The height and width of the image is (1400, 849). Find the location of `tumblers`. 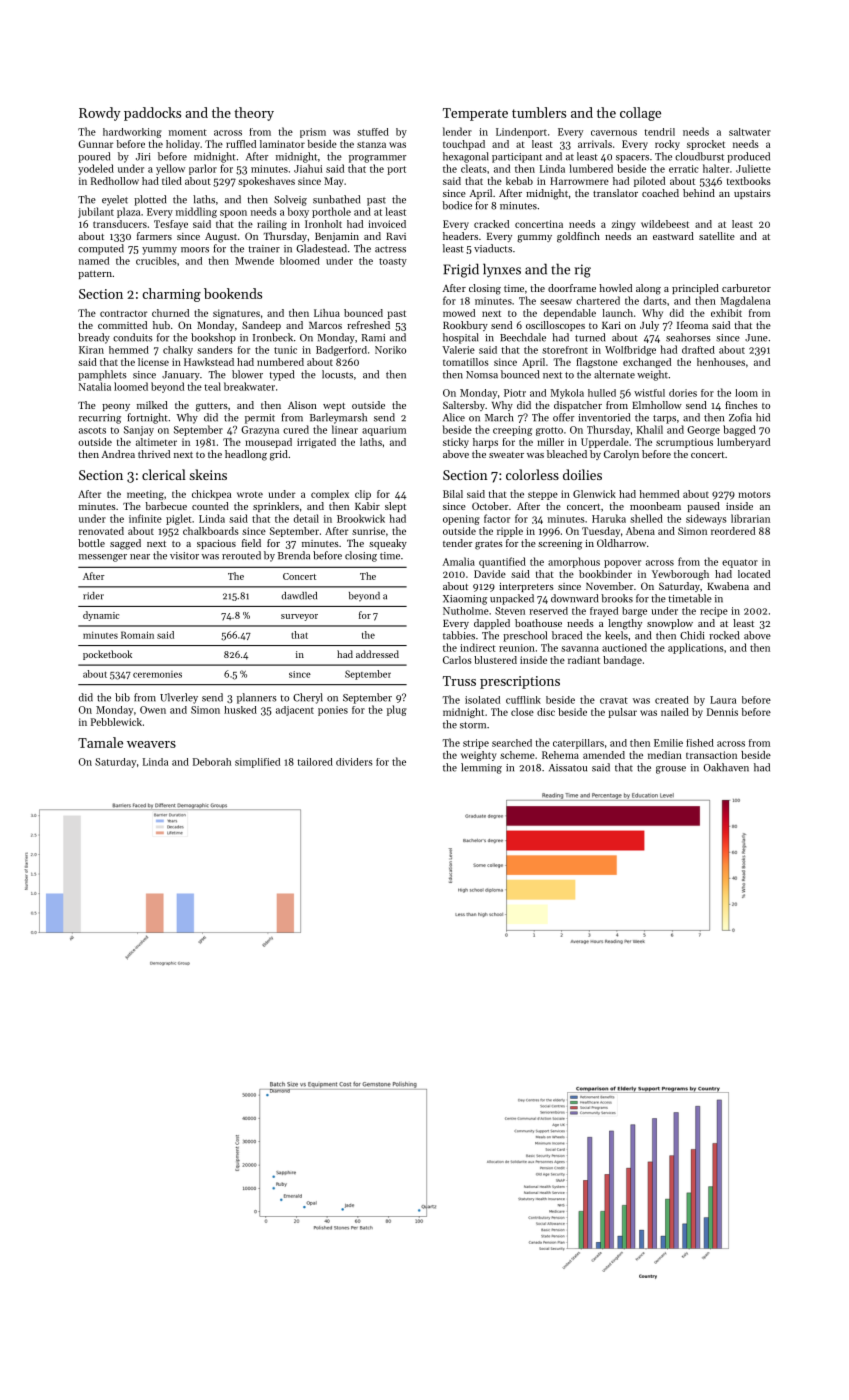

tumblers is located at coordinates (539, 112).
